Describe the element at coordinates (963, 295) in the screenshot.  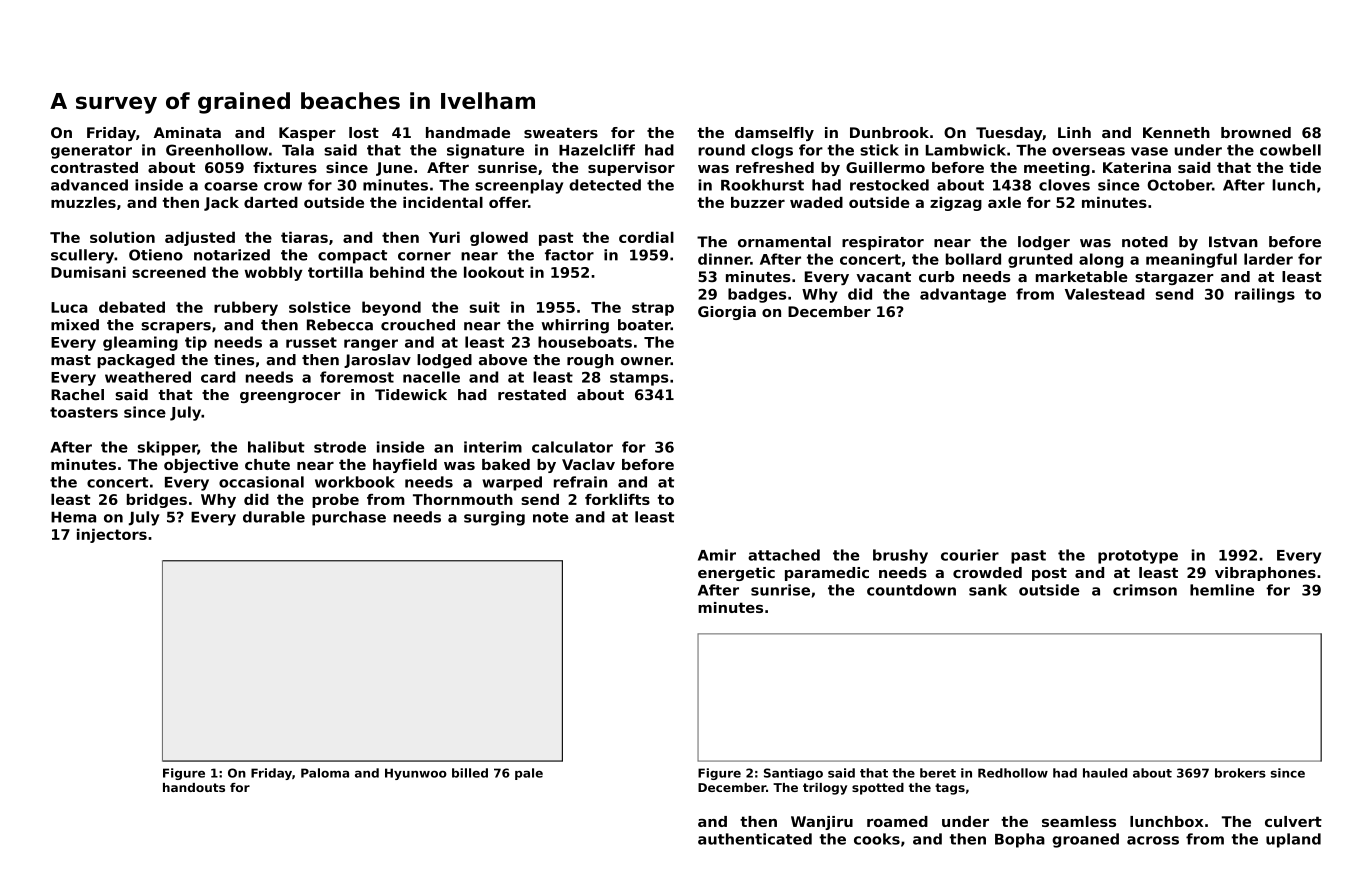
I see `advantage` at that location.
